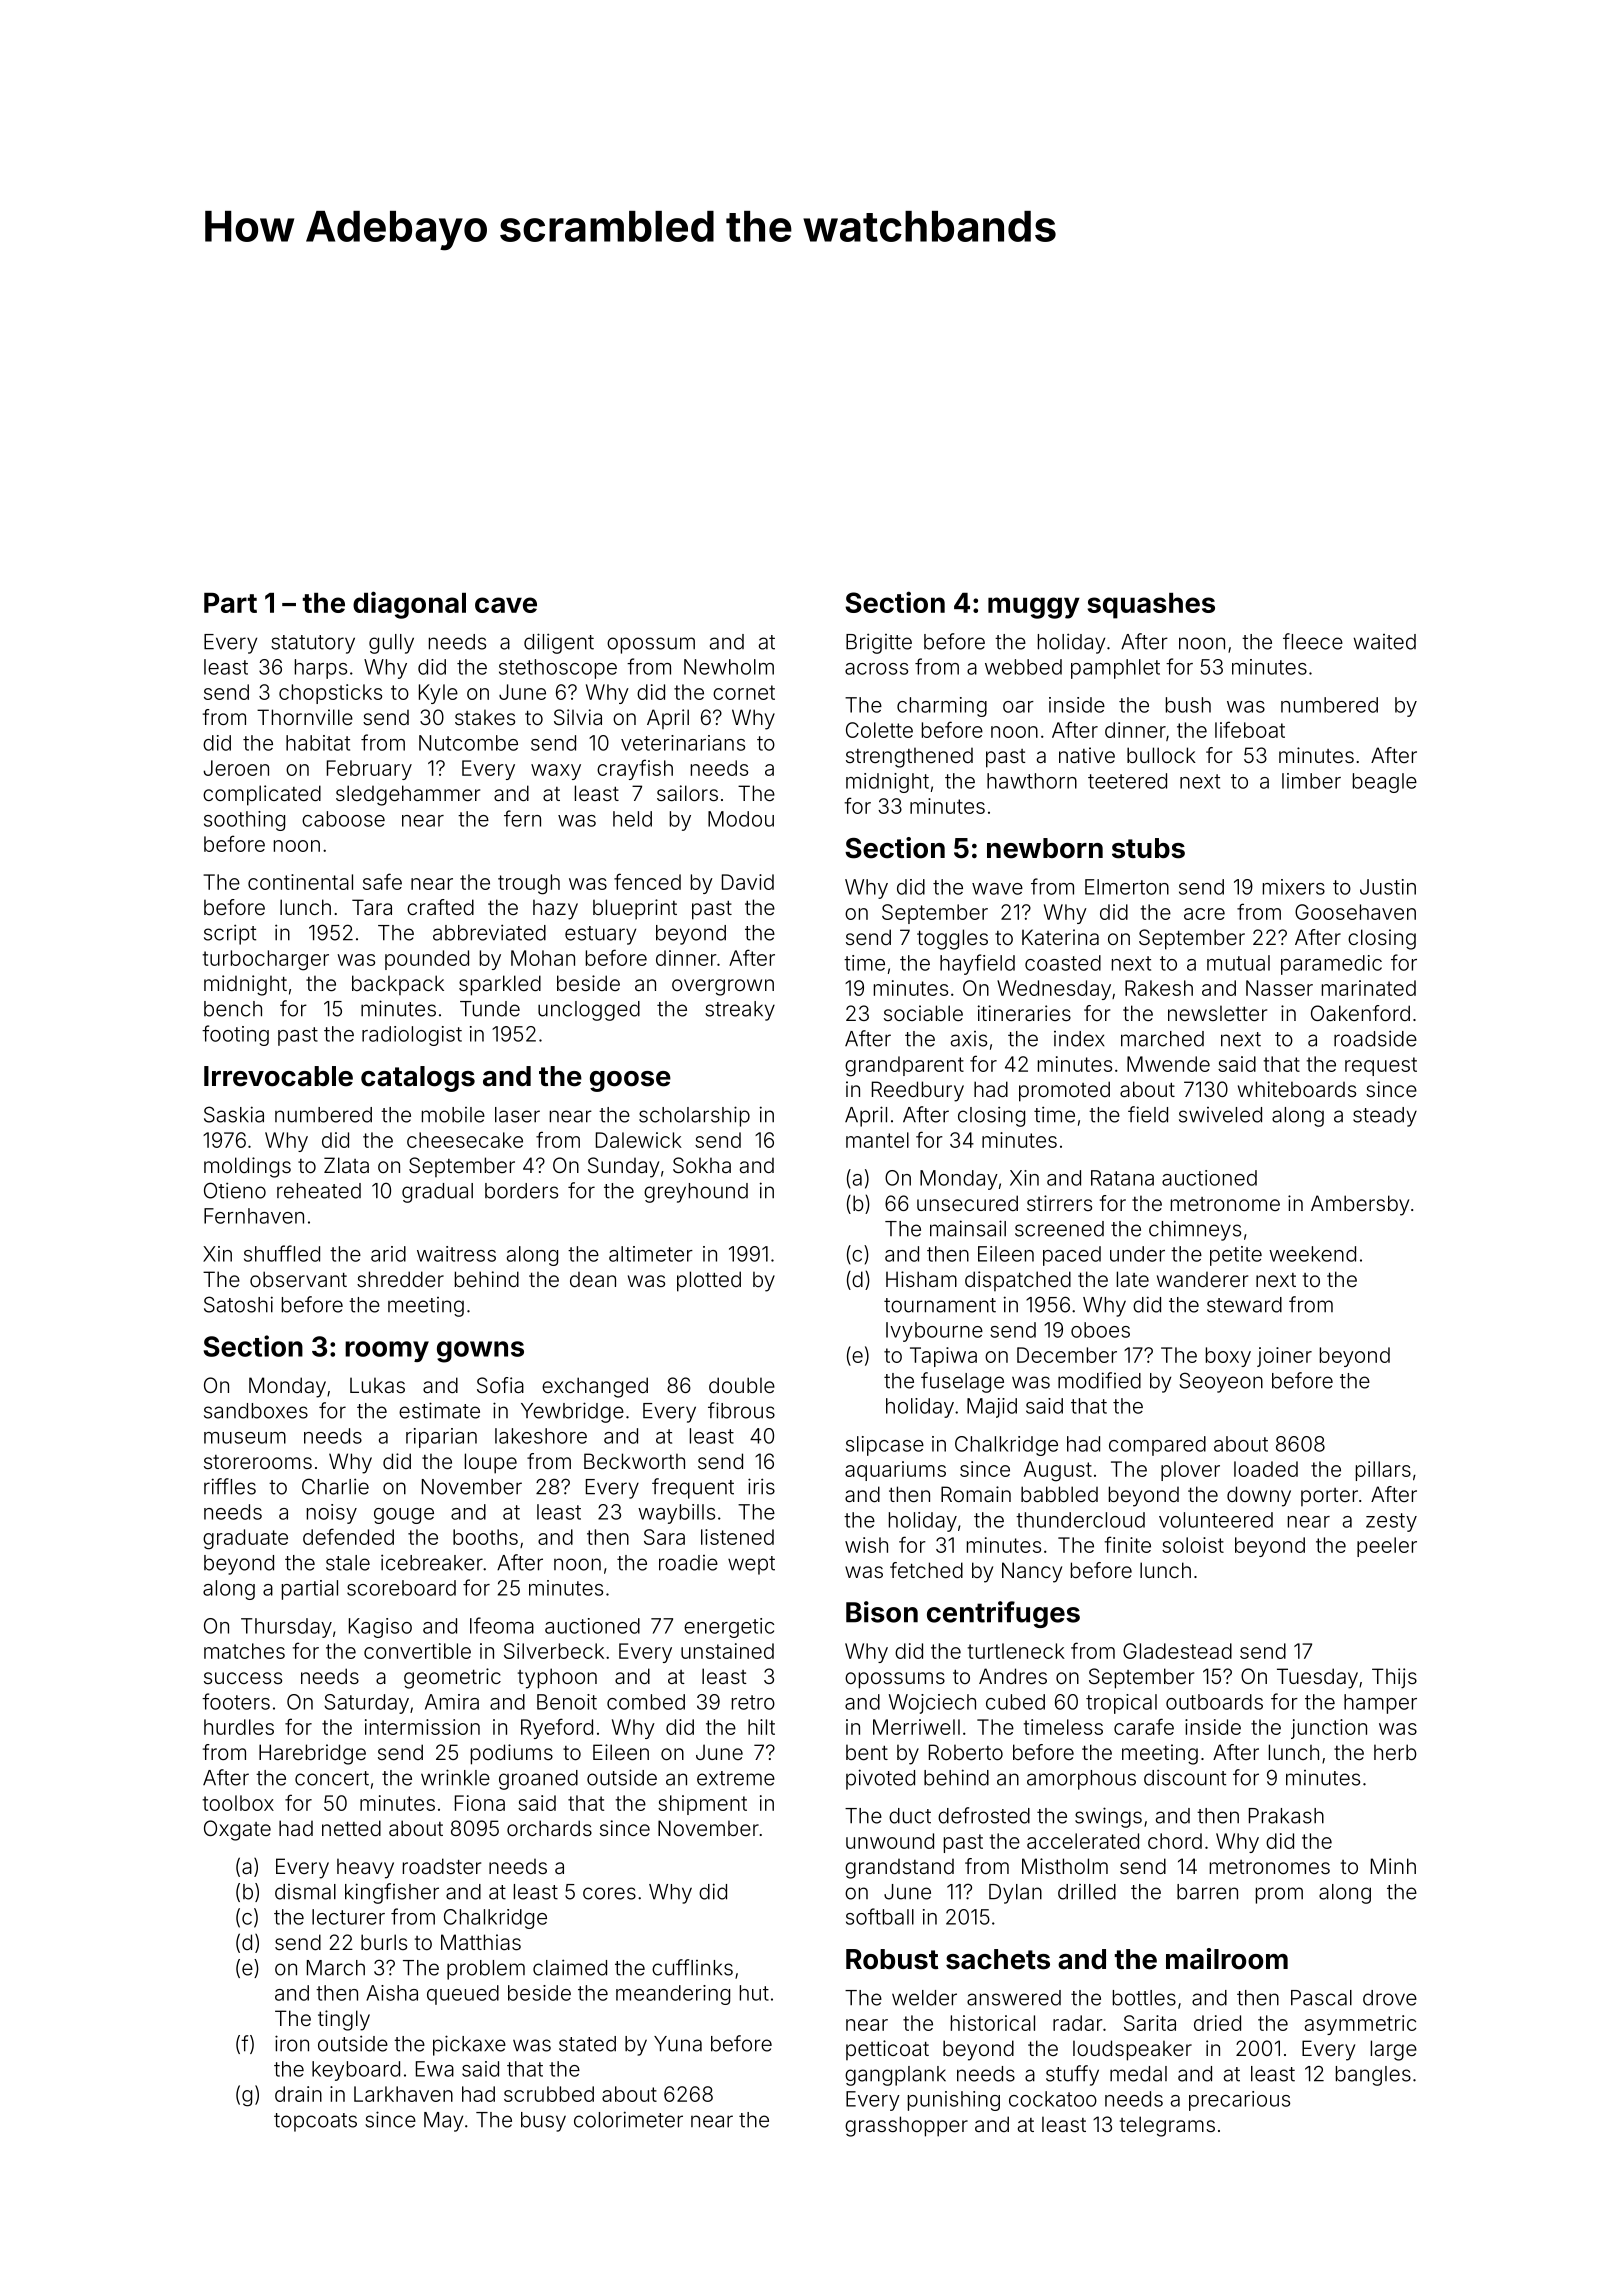  What do you see at coordinates (305, 1892) in the page?
I see `dismal` at bounding box center [305, 1892].
